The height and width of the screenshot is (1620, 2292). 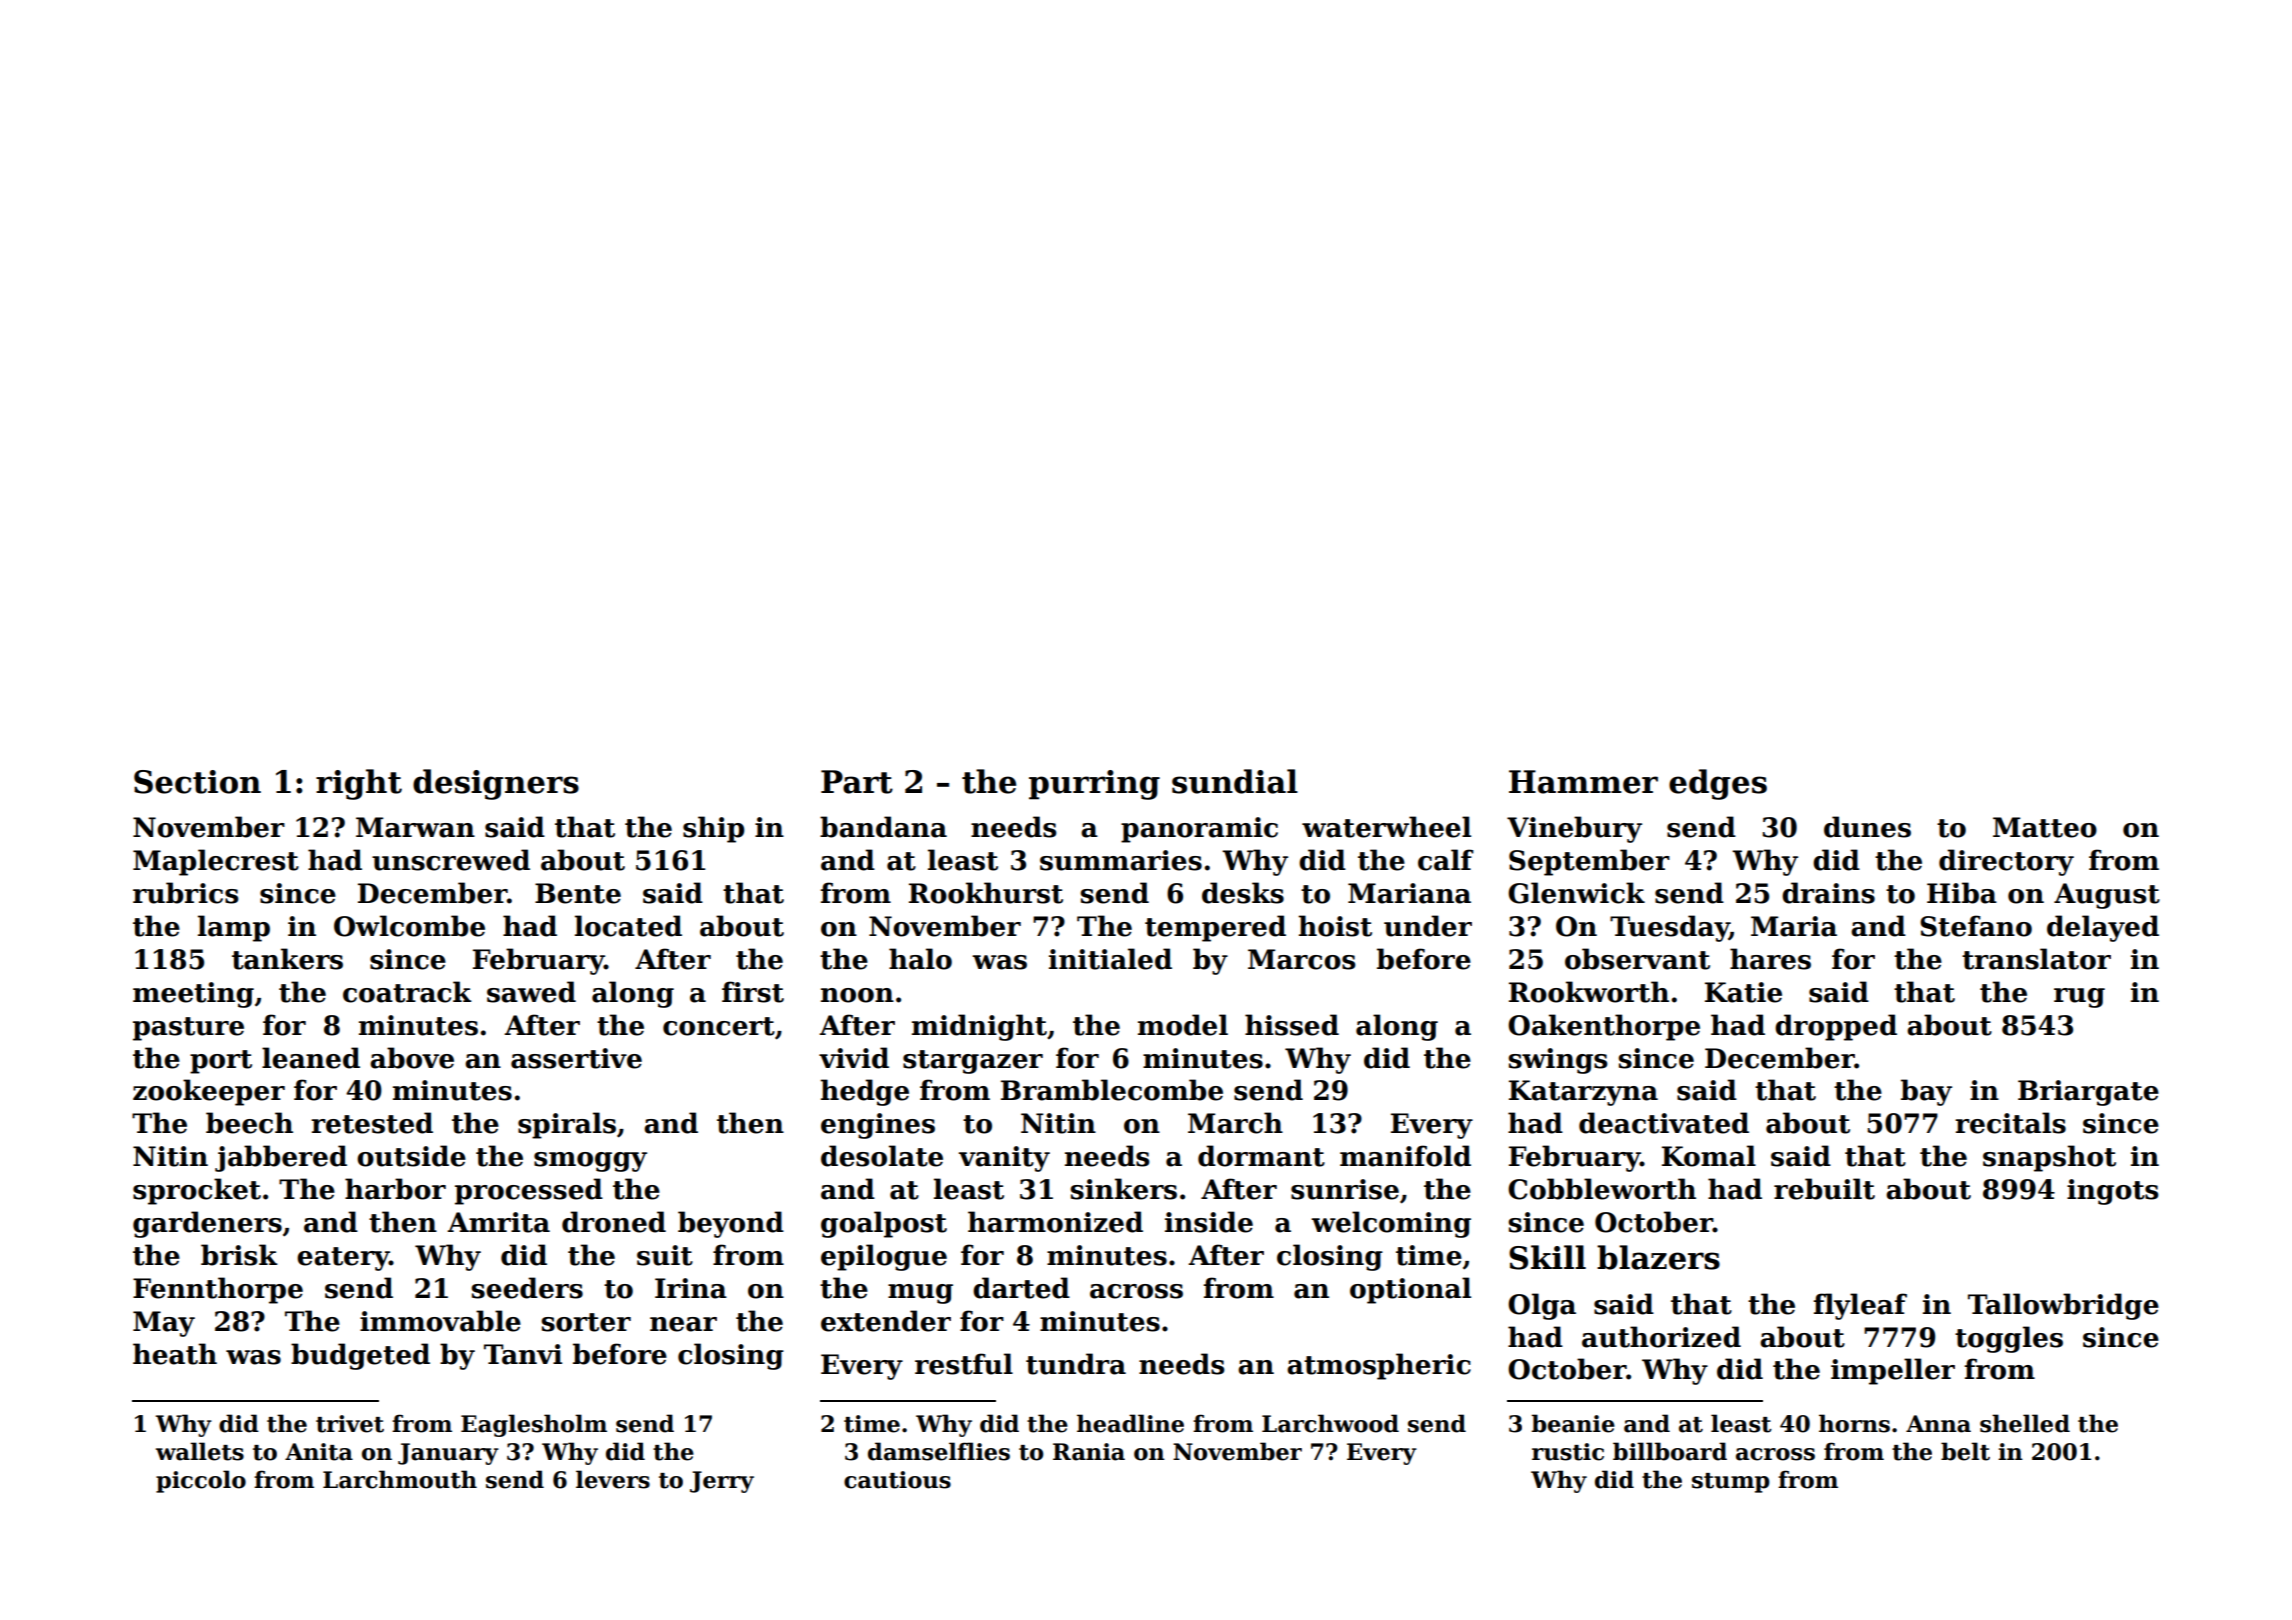 I want to click on immovable, so click(x=440, y=1321).
